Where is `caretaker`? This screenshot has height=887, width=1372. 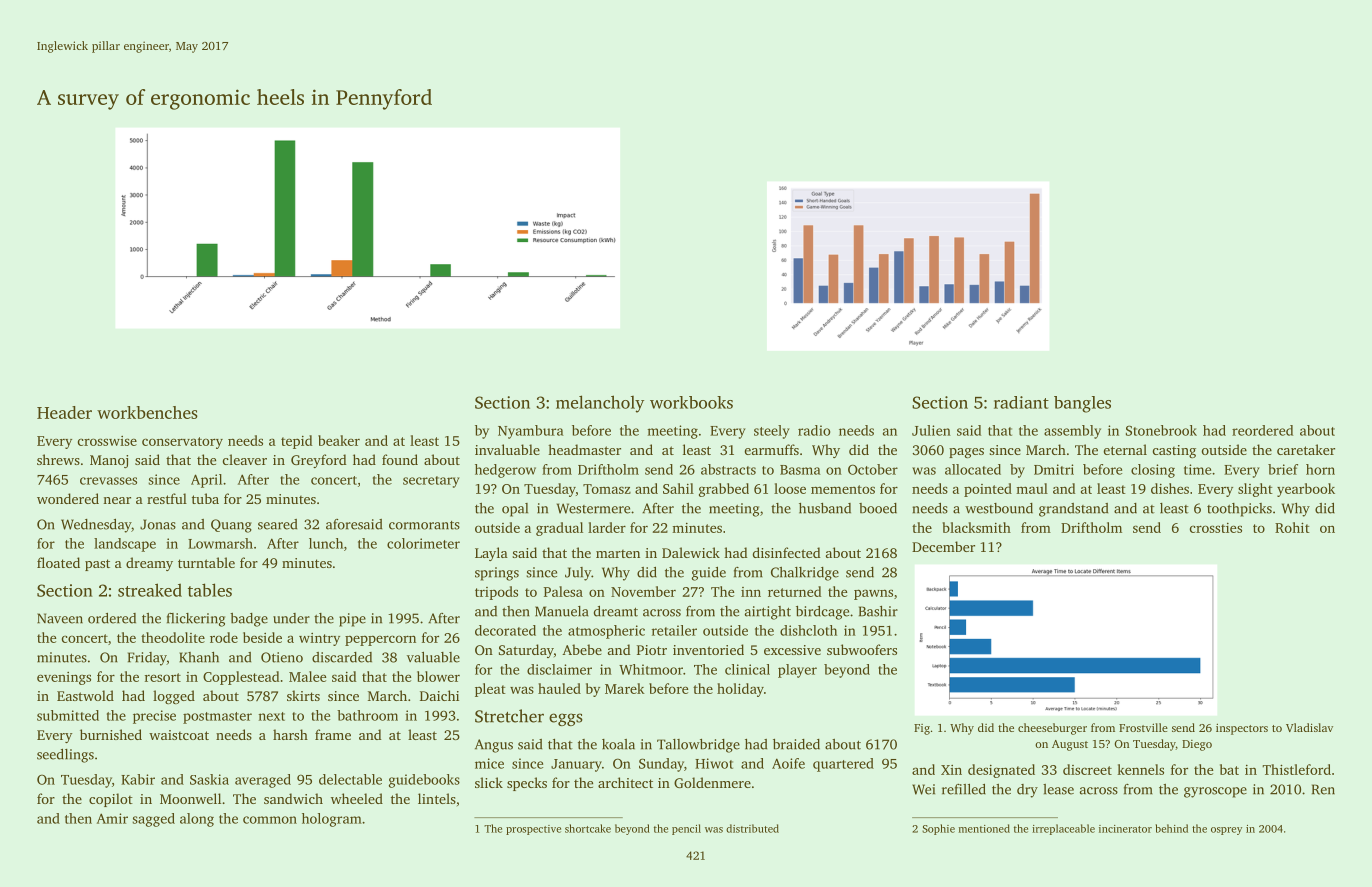
caretaker is located at coordinates (1306, 449).
